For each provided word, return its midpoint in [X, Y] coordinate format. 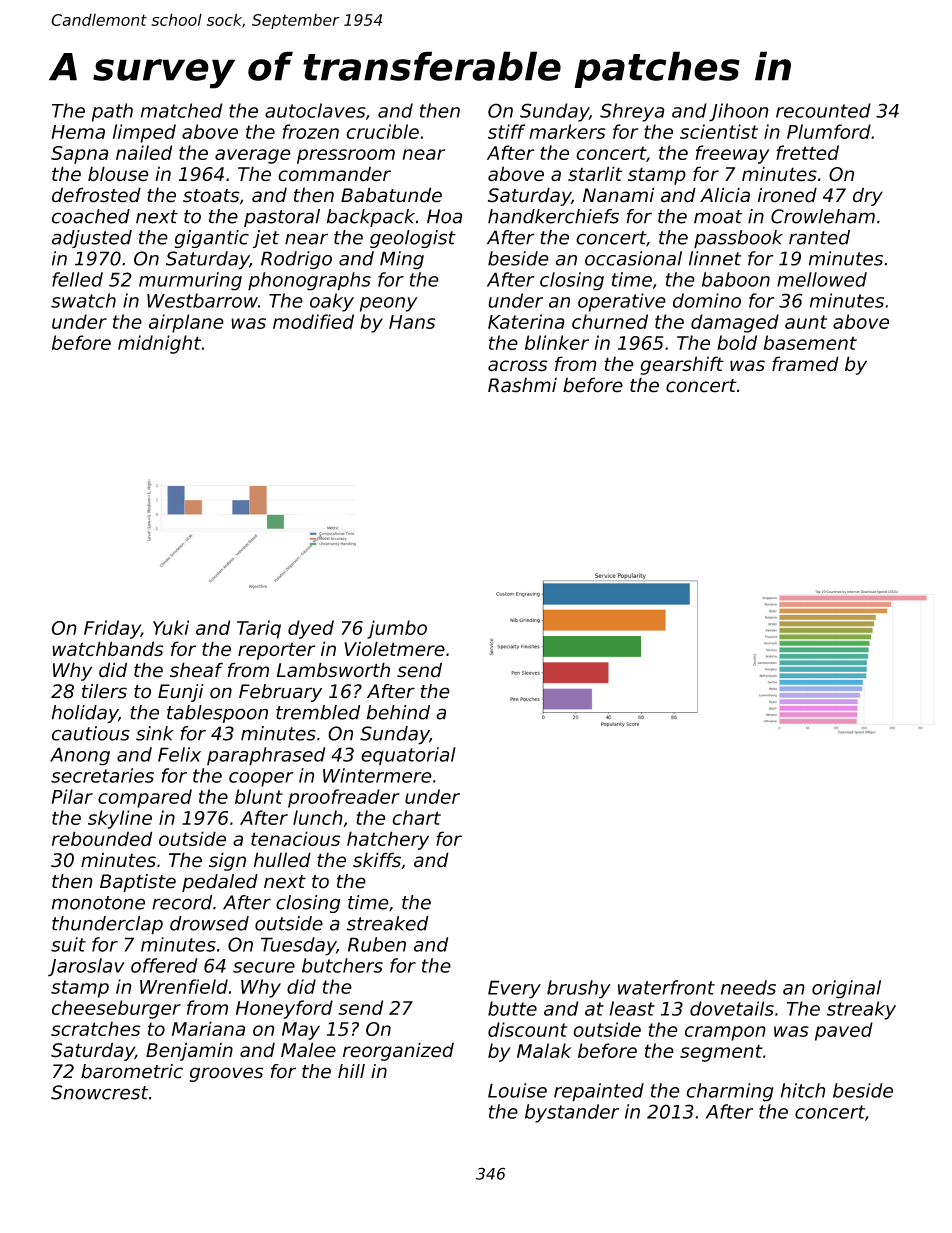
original [846, 989]
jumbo [397, 629]
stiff [506, 131]
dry [868, 196]
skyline [120, 819]
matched [181, 110]
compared [145, 798]
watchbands [108, 648]
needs [748, 987]
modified [313, 321]
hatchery [388, 840]
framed [805, 364]
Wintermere [377, 775]
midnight [159, 344]
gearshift [682, 365]
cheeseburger [116, 1009]
